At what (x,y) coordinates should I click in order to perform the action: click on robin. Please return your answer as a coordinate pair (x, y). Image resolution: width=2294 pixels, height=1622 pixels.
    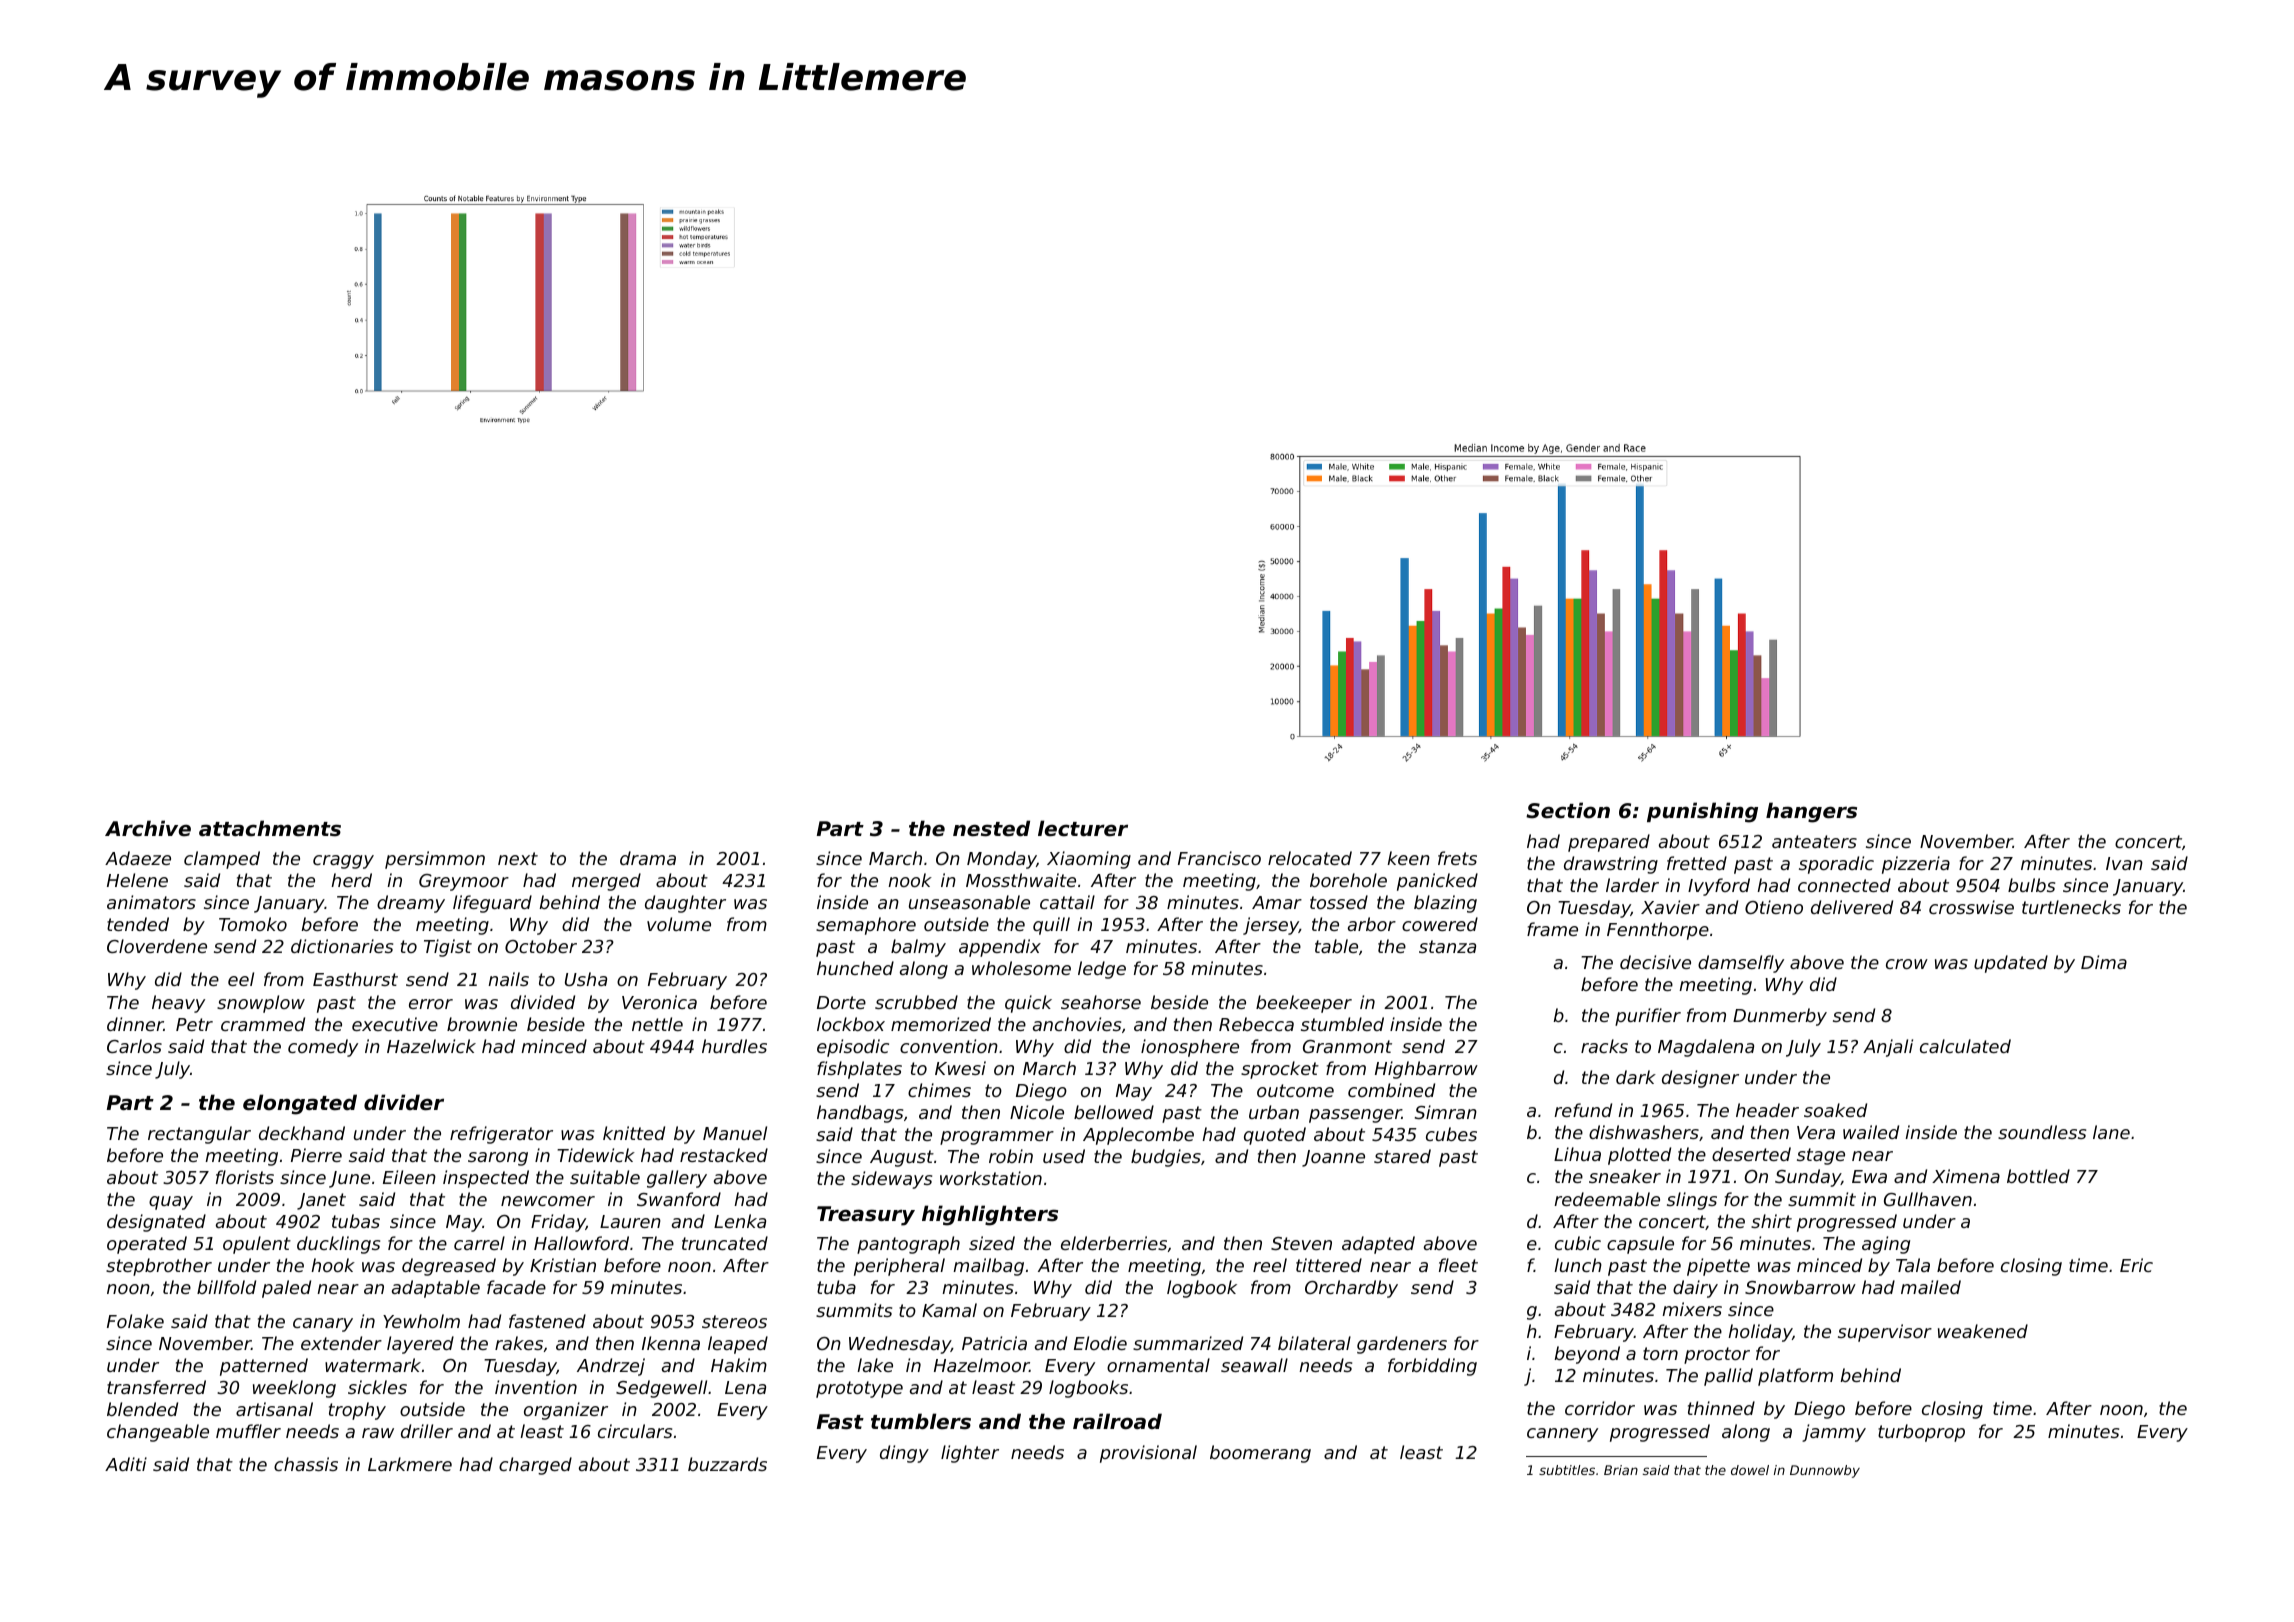
    Looking at the image, I should click on (1011, 1156).
